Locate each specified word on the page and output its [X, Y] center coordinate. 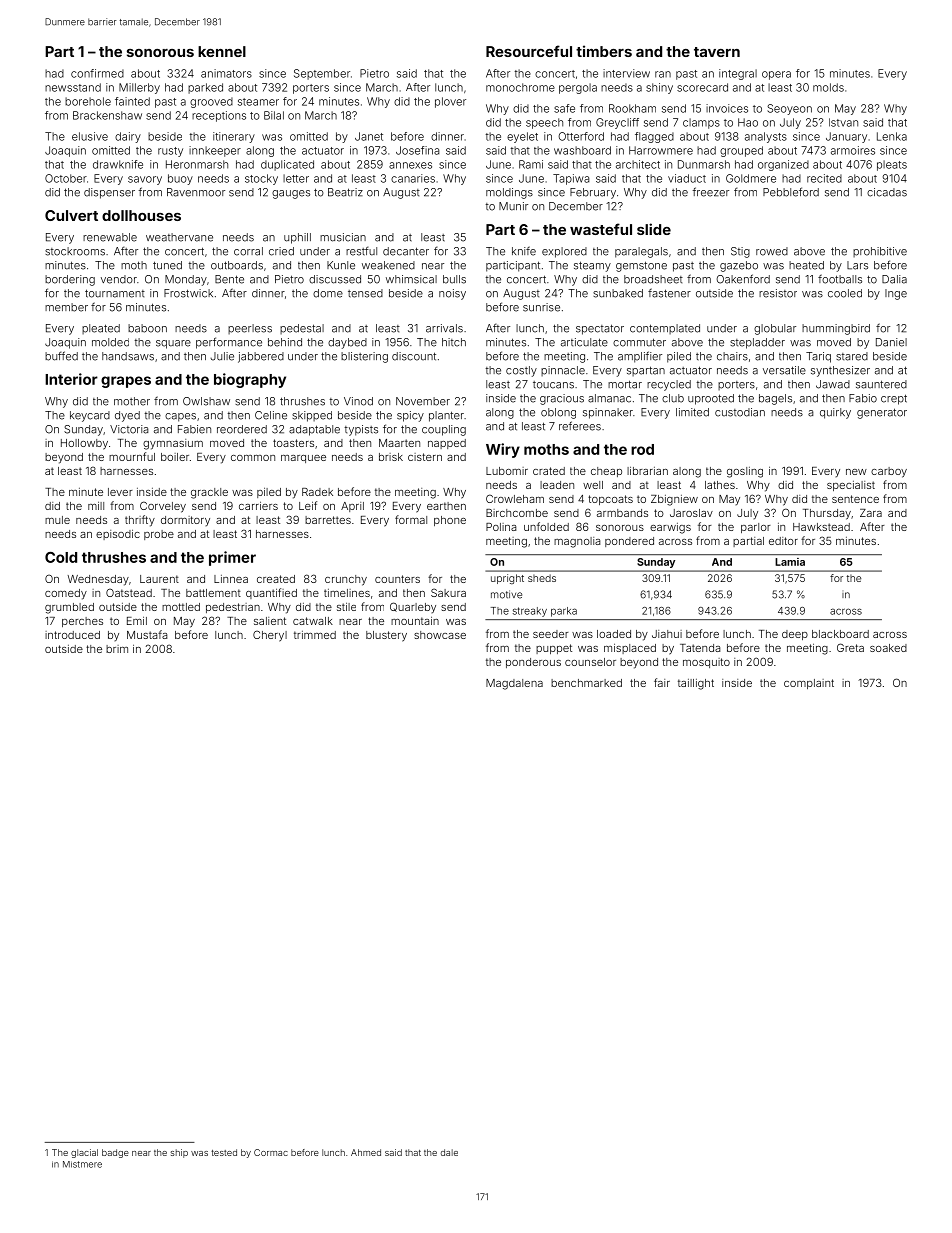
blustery [386, 636]
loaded [614, 634]
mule [57, 520]
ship [179, 1153]
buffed [61, 356]
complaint [809, 684]
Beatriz [345, 192]
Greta [850, 647]
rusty [170, 152]
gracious [562, 399]
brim [117, 649]
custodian [740, 412]
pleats [892, 165]
